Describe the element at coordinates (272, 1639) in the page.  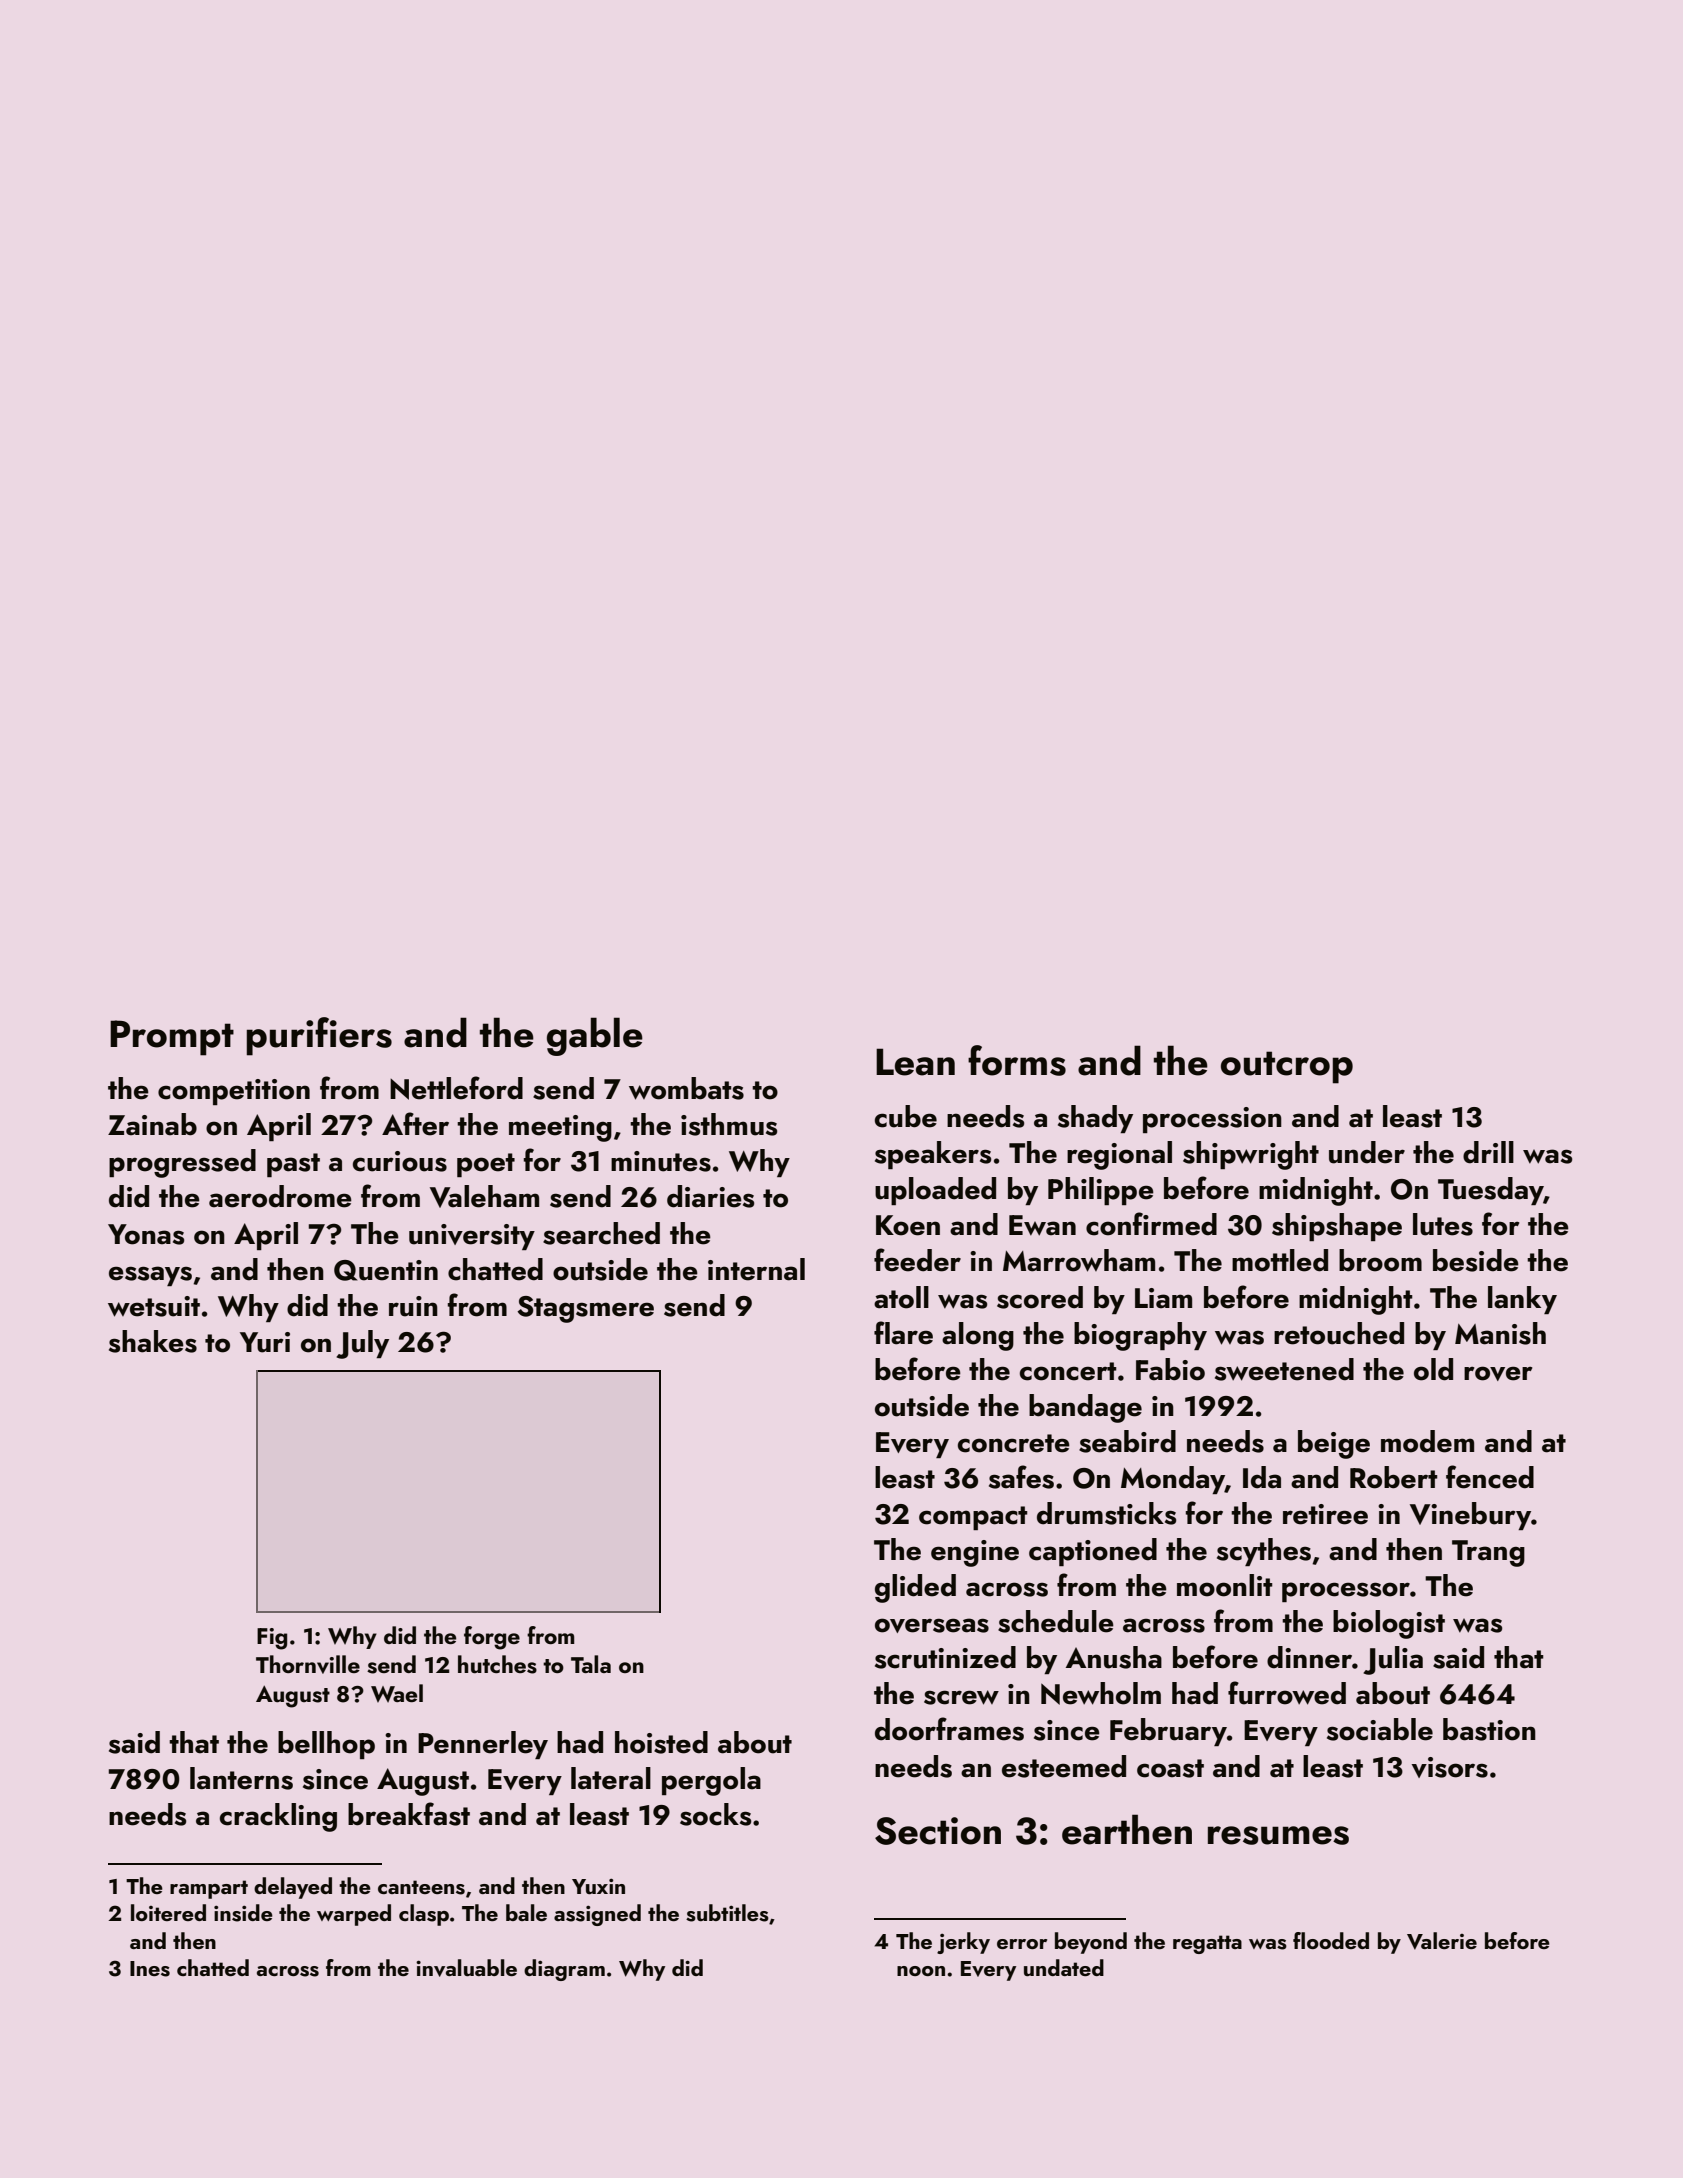
I see `Fig` at that location.
